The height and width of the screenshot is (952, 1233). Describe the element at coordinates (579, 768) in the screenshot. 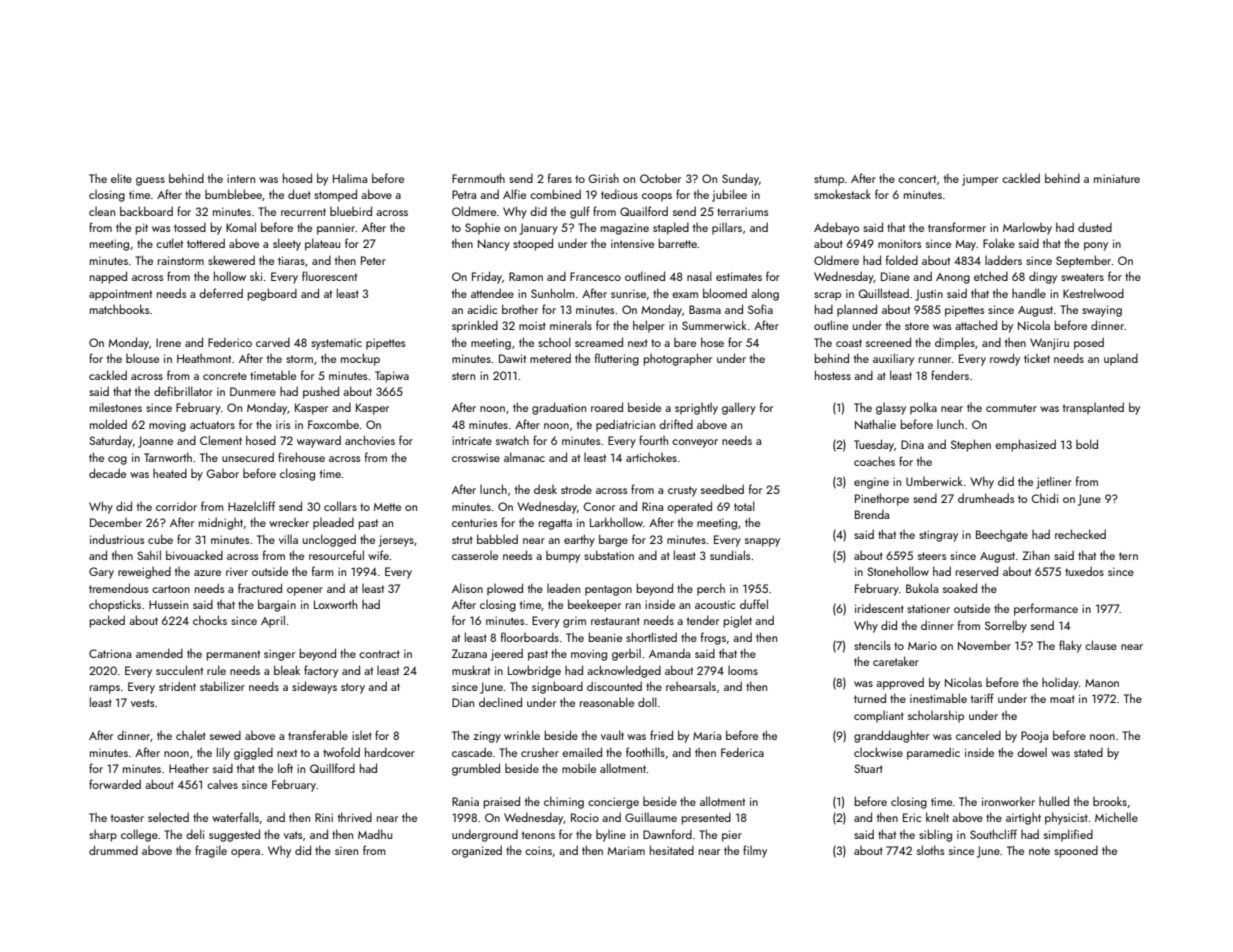

I see `mobile` at that location.
